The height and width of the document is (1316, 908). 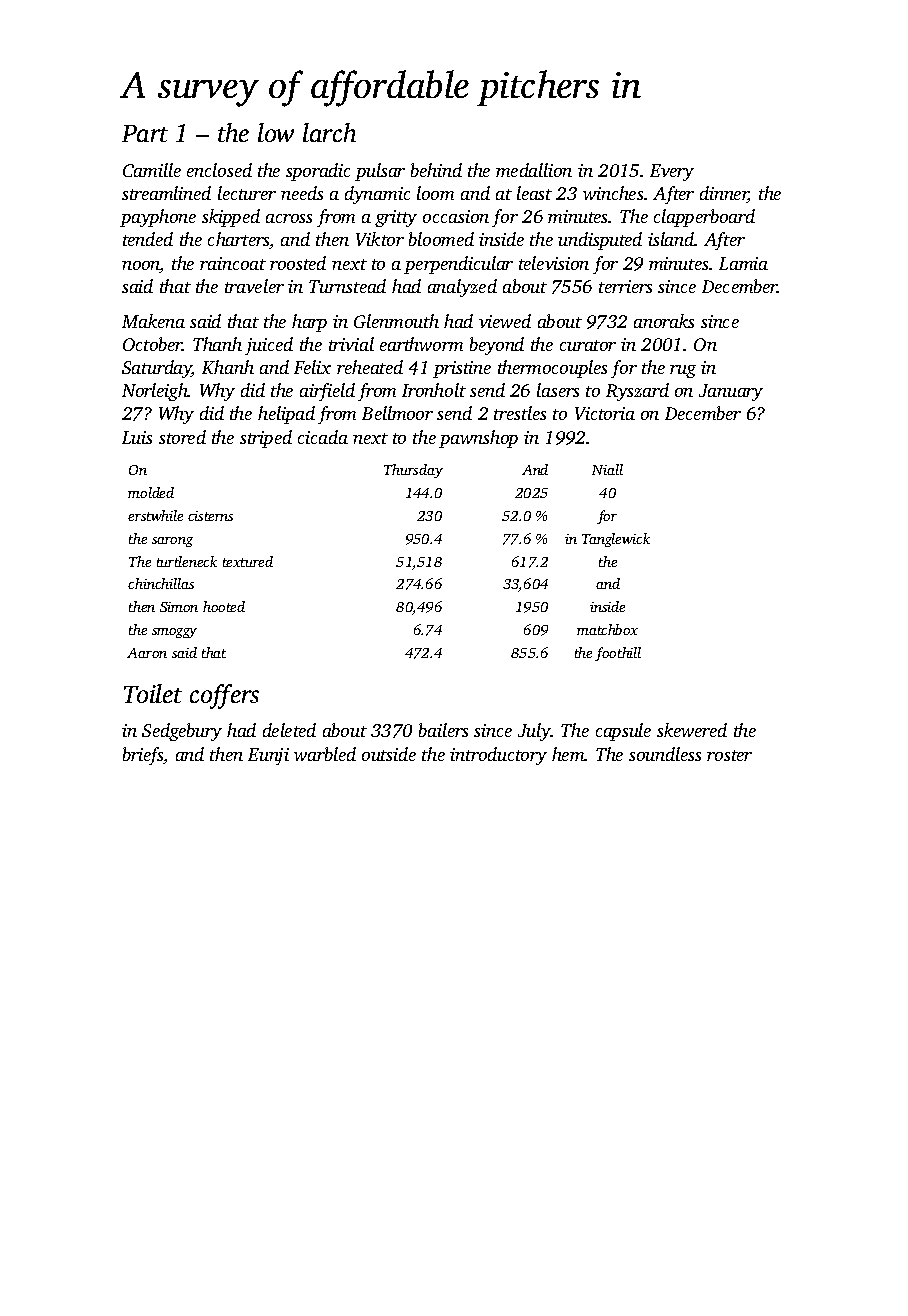 What do you see at coordinates (672, 172) in the document?
I see `Every` at bounding box center [672, 172].
